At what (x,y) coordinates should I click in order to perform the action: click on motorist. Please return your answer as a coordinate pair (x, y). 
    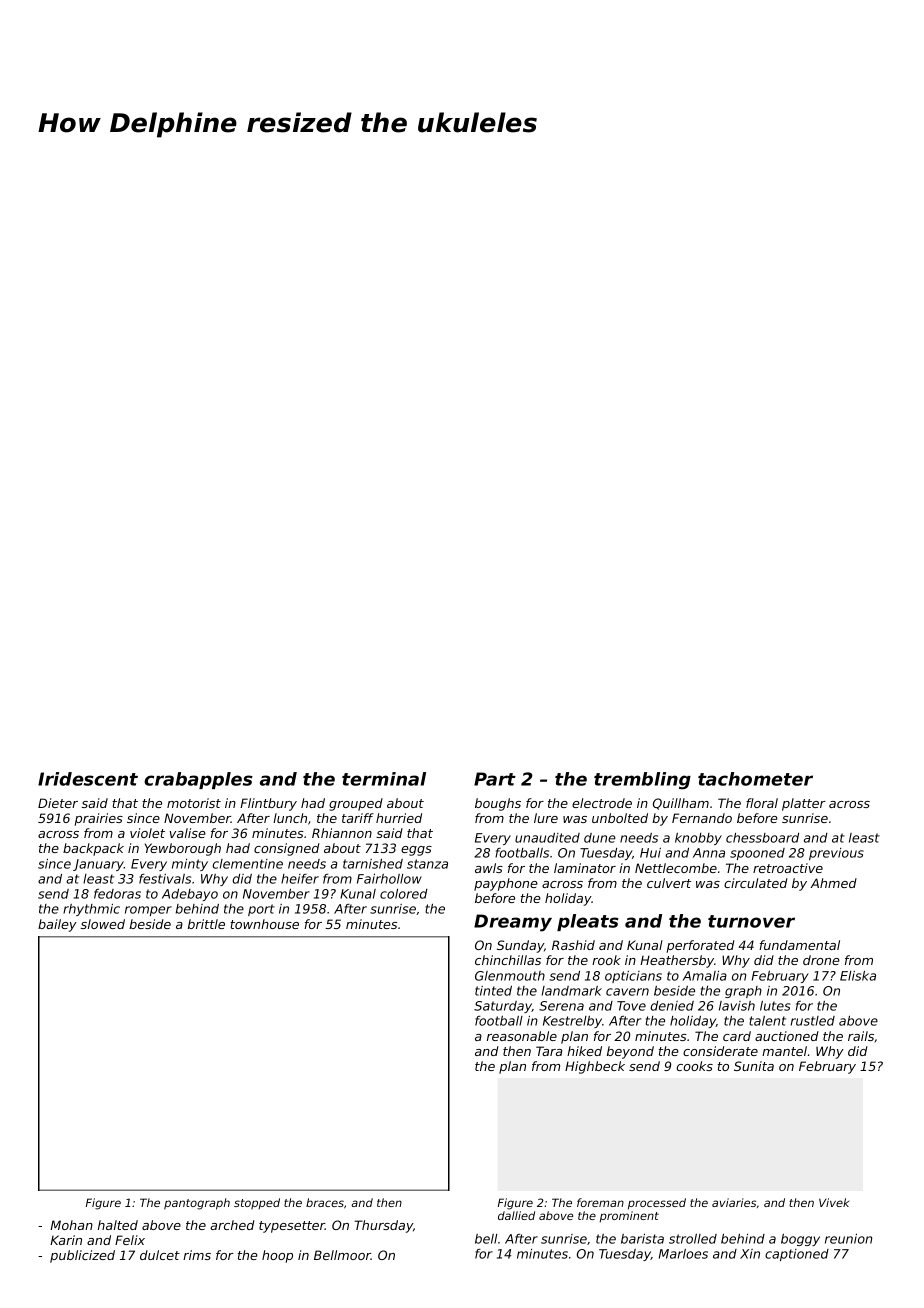
    Looking at the image, I should click on (194, 803).
